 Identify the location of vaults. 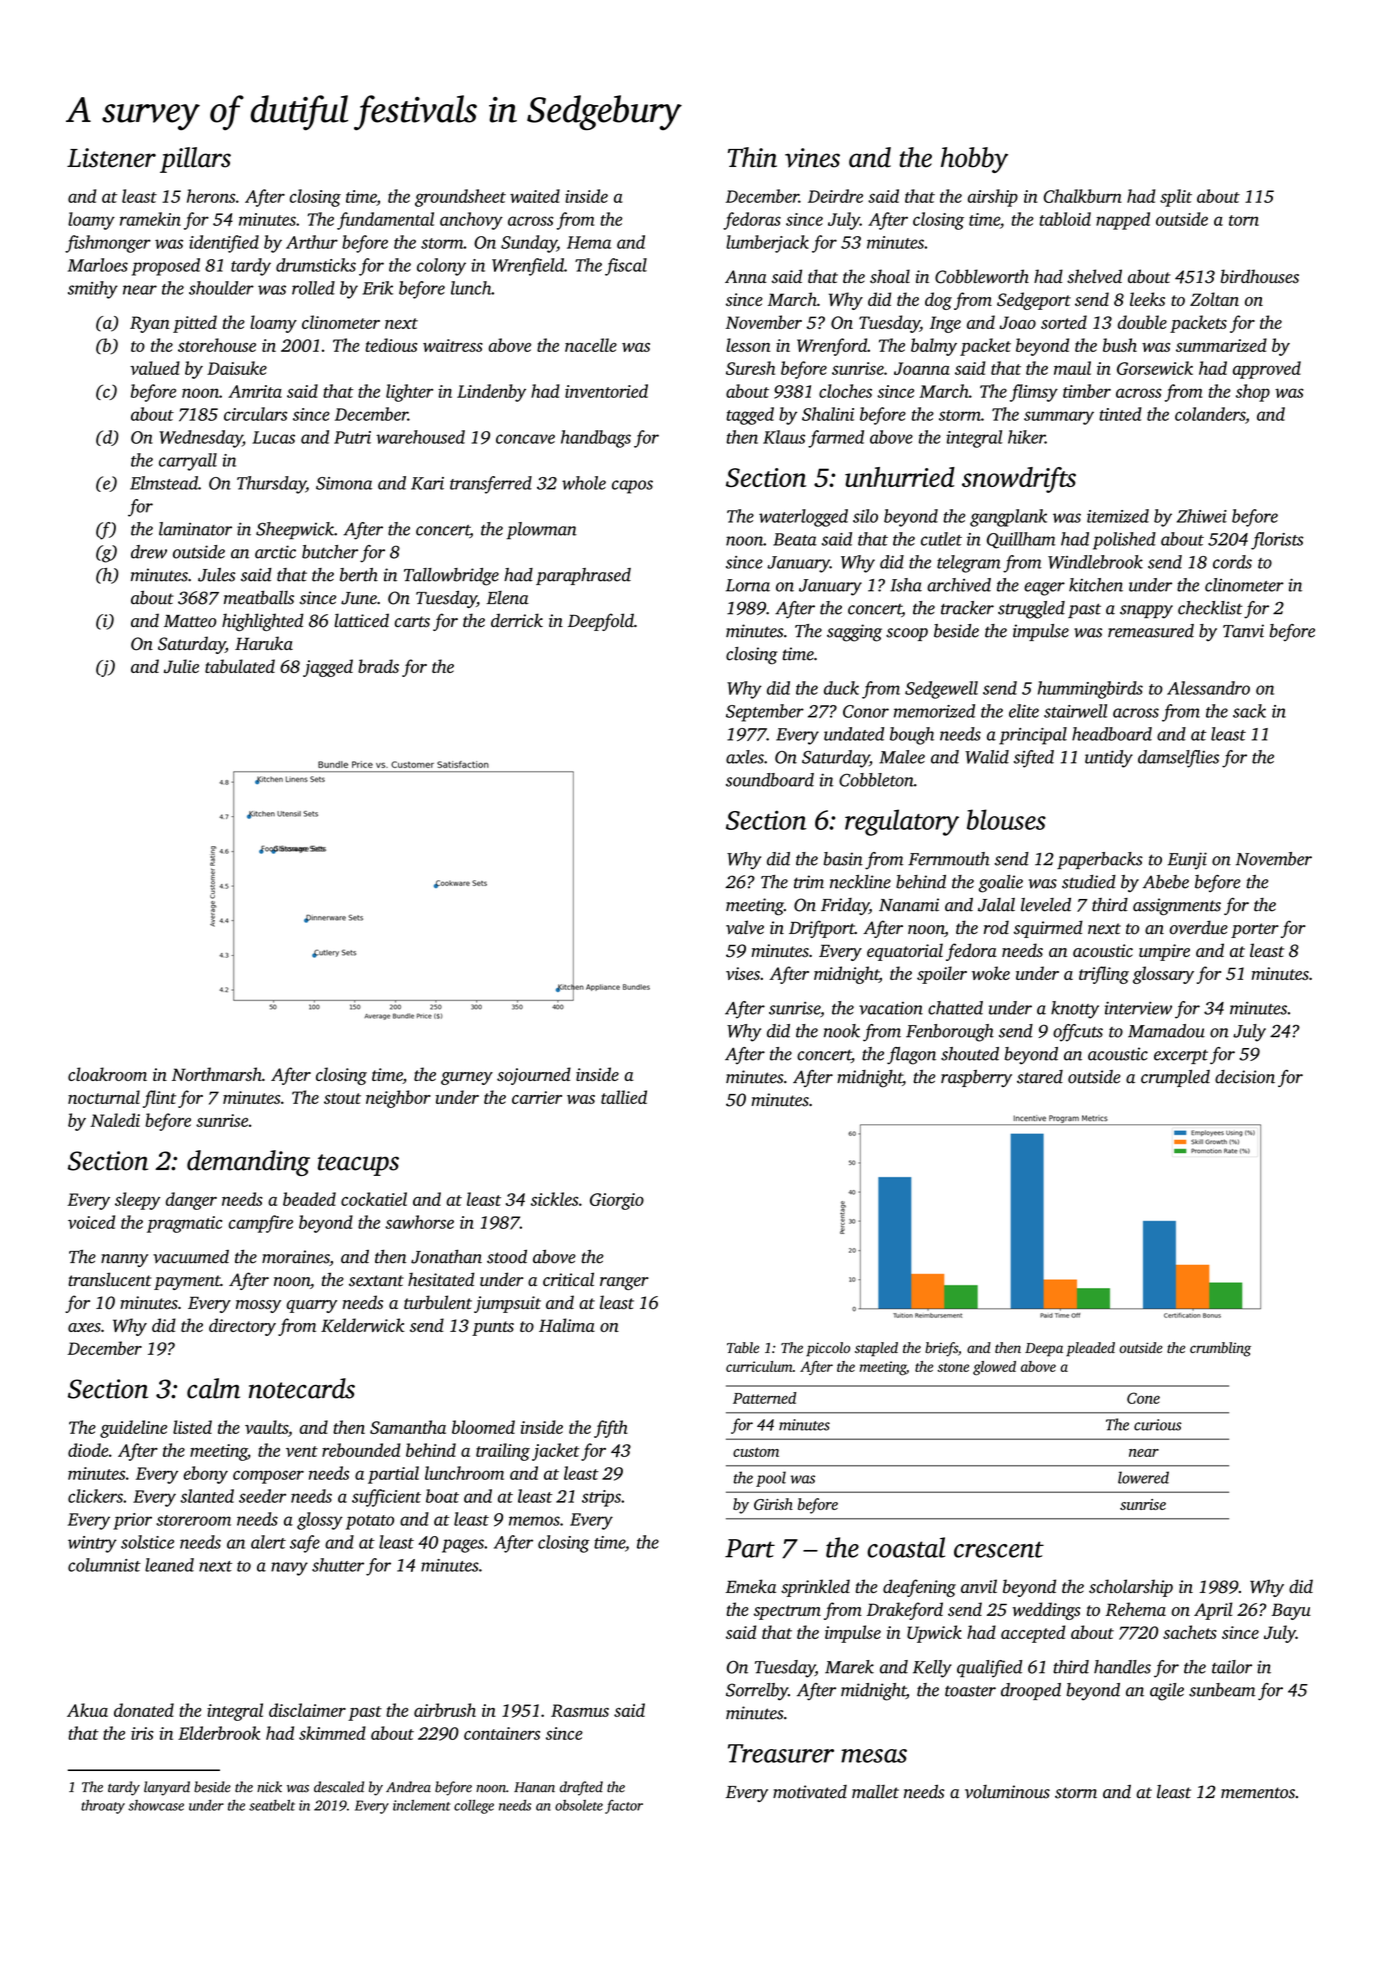
(266, 1427).
